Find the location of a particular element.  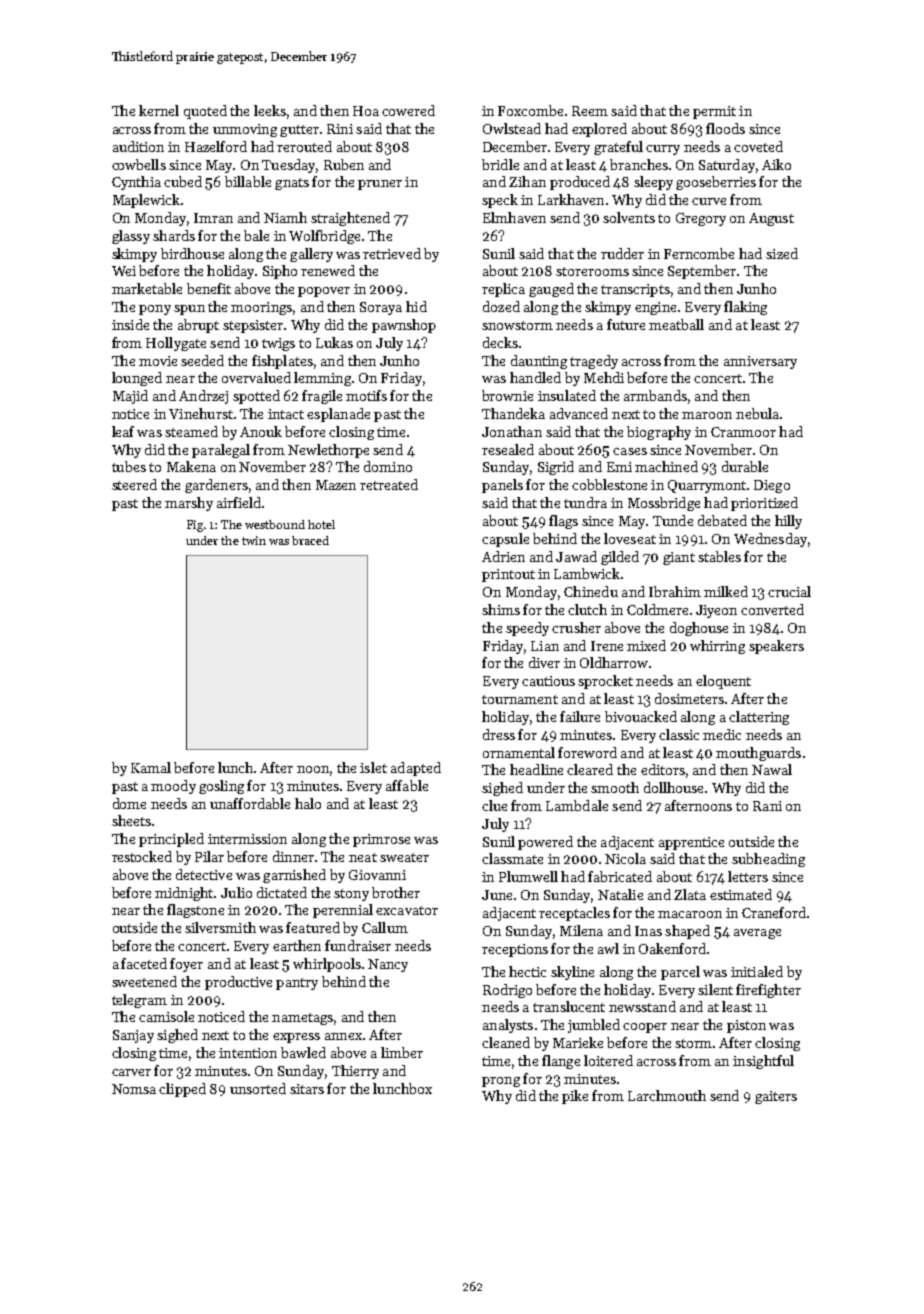

mouthguards is located at coordinates (758, 754).
